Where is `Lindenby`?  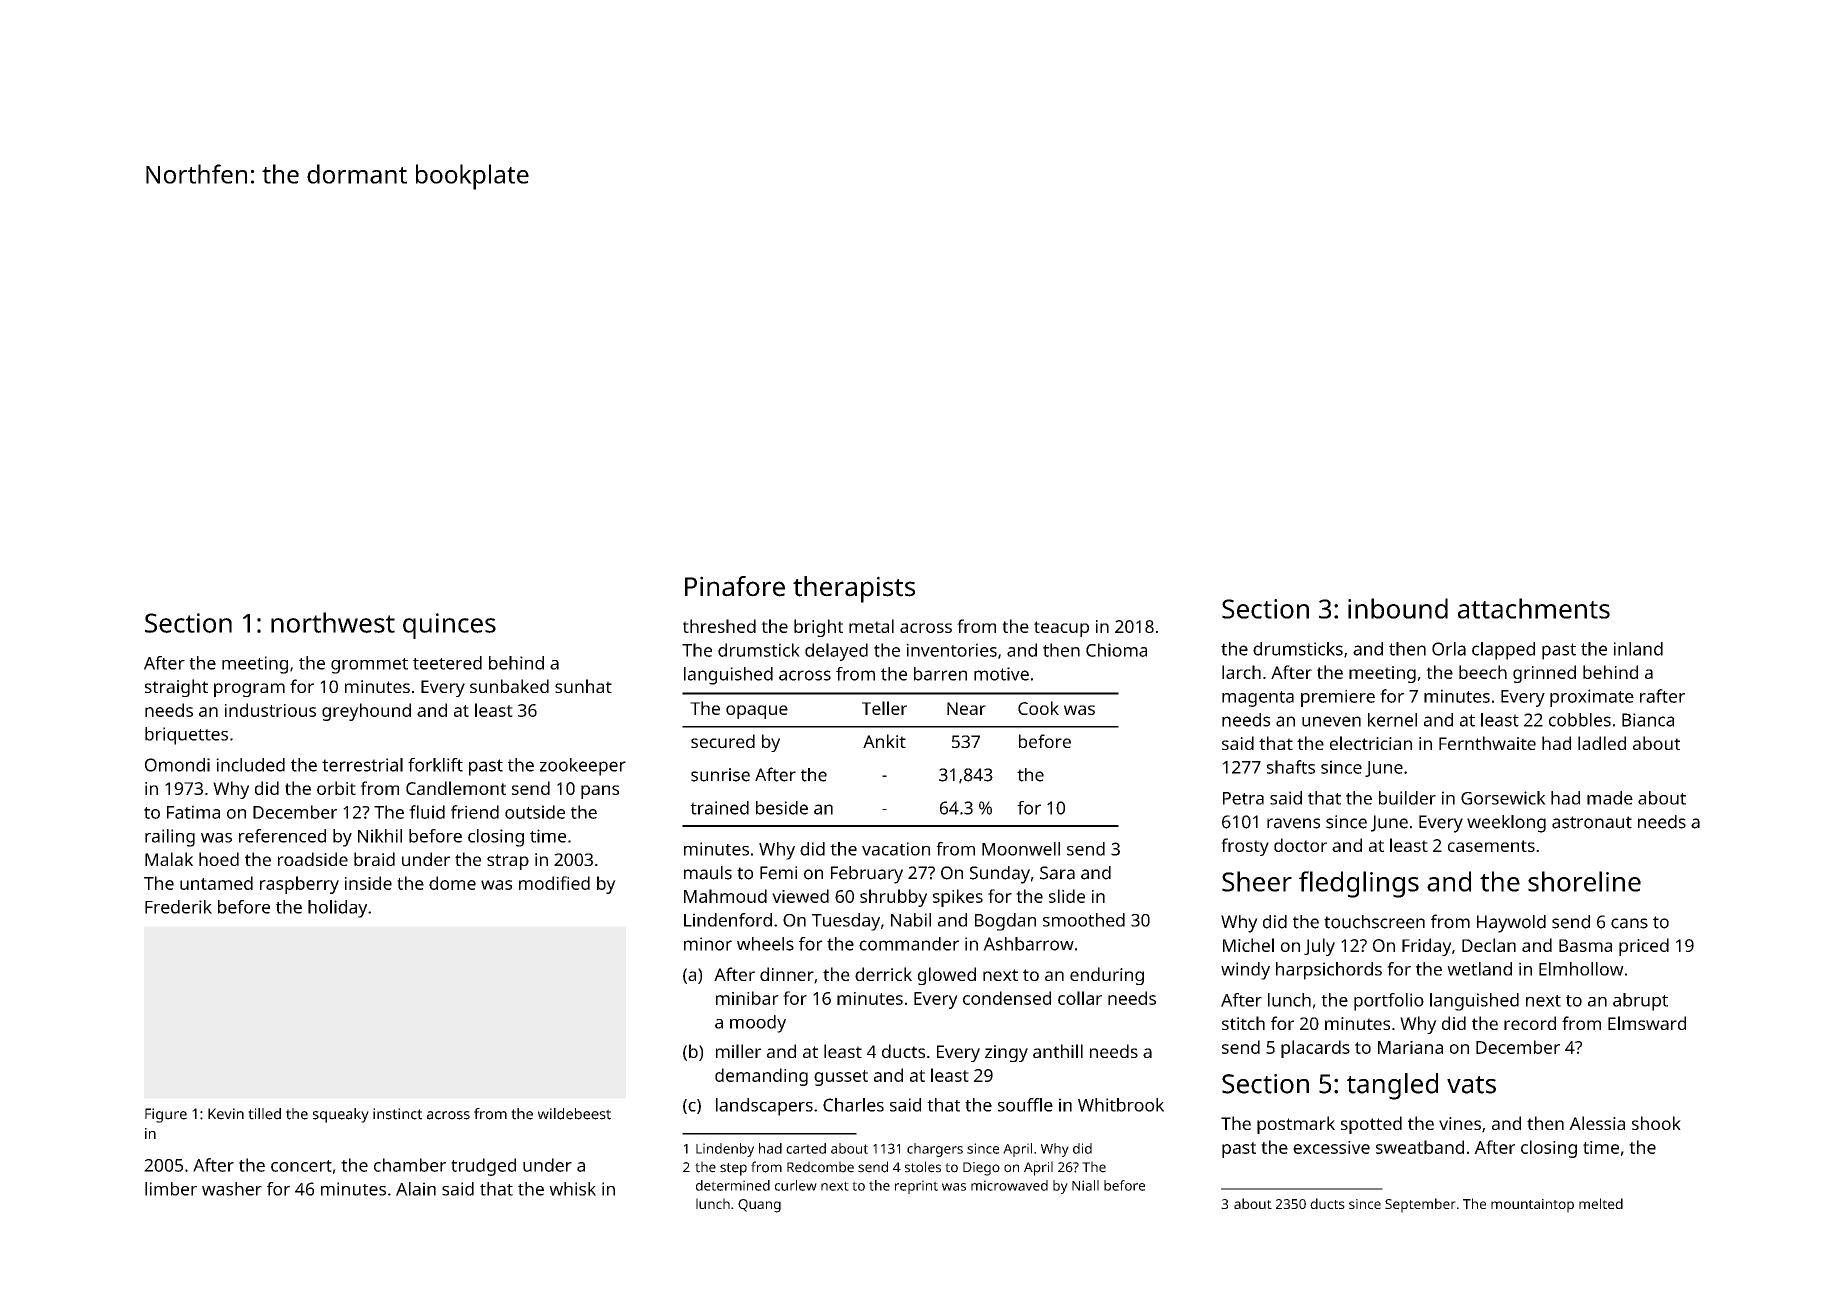 Lindenby is located at coordinates (725, 1150).
